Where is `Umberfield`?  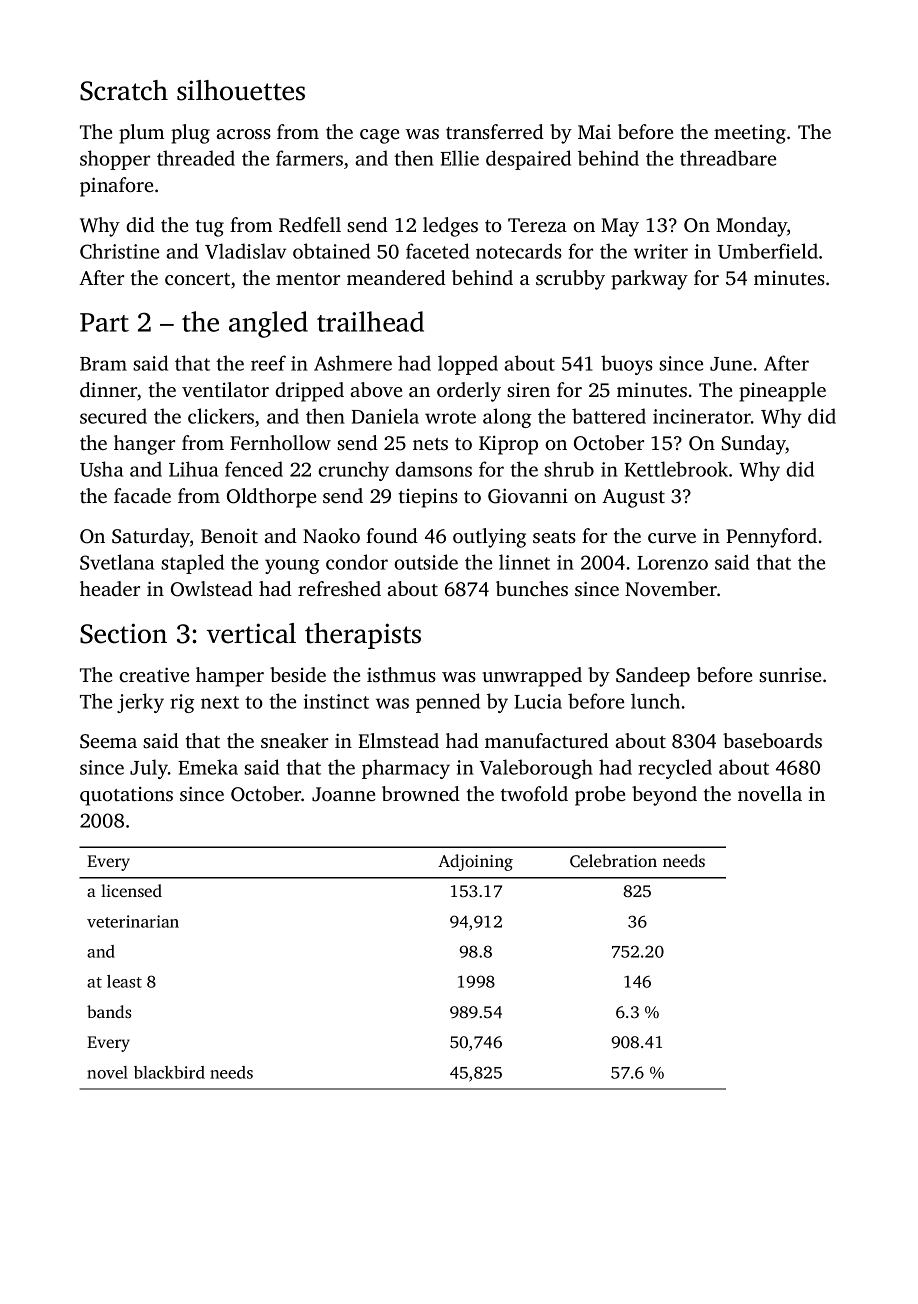
Umberfield is located at coordinates (768, 251).
